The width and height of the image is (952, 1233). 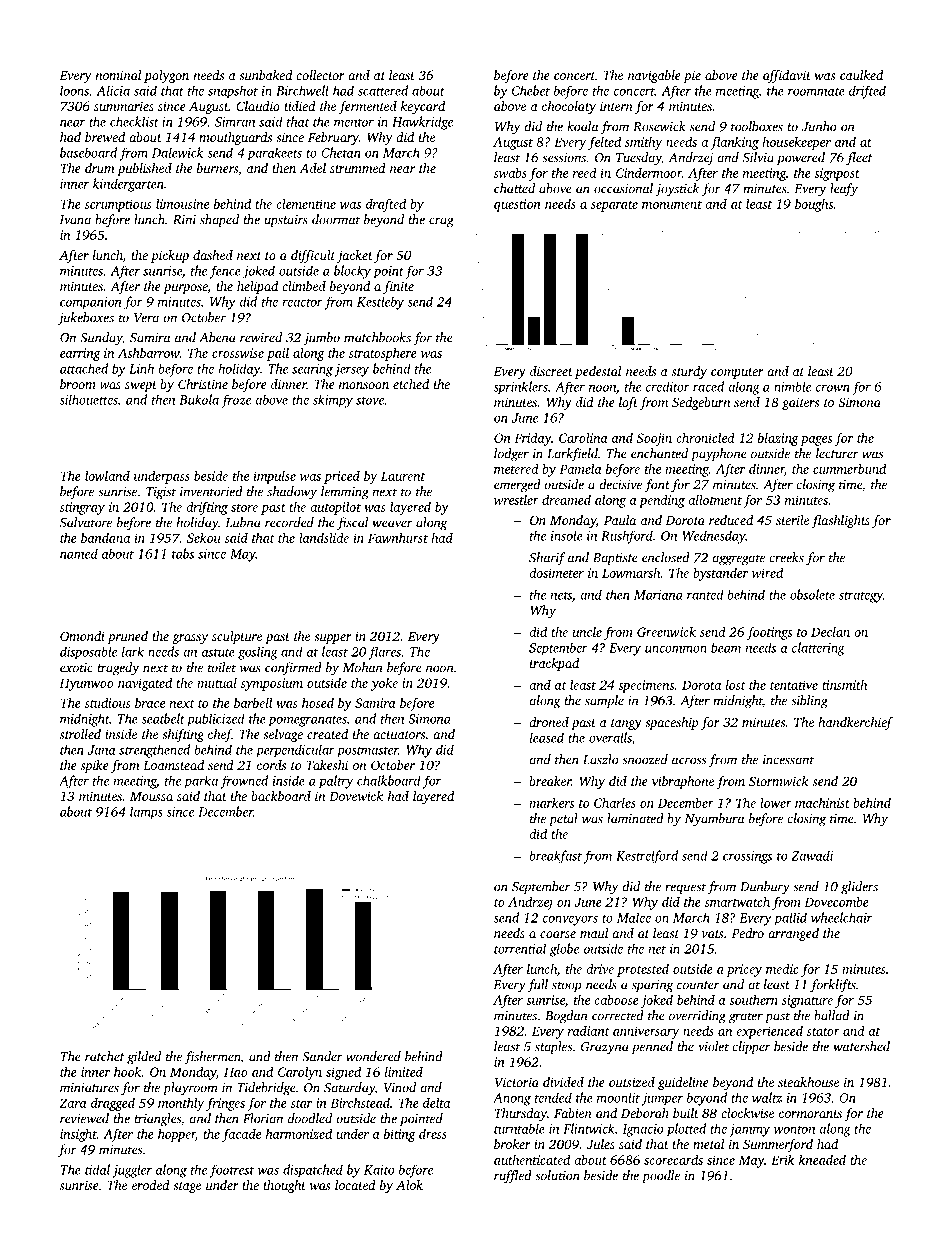 What do you see at coordinates (531, 90) in the image?
I see `Chebet` at bounding box center [531, 90].
